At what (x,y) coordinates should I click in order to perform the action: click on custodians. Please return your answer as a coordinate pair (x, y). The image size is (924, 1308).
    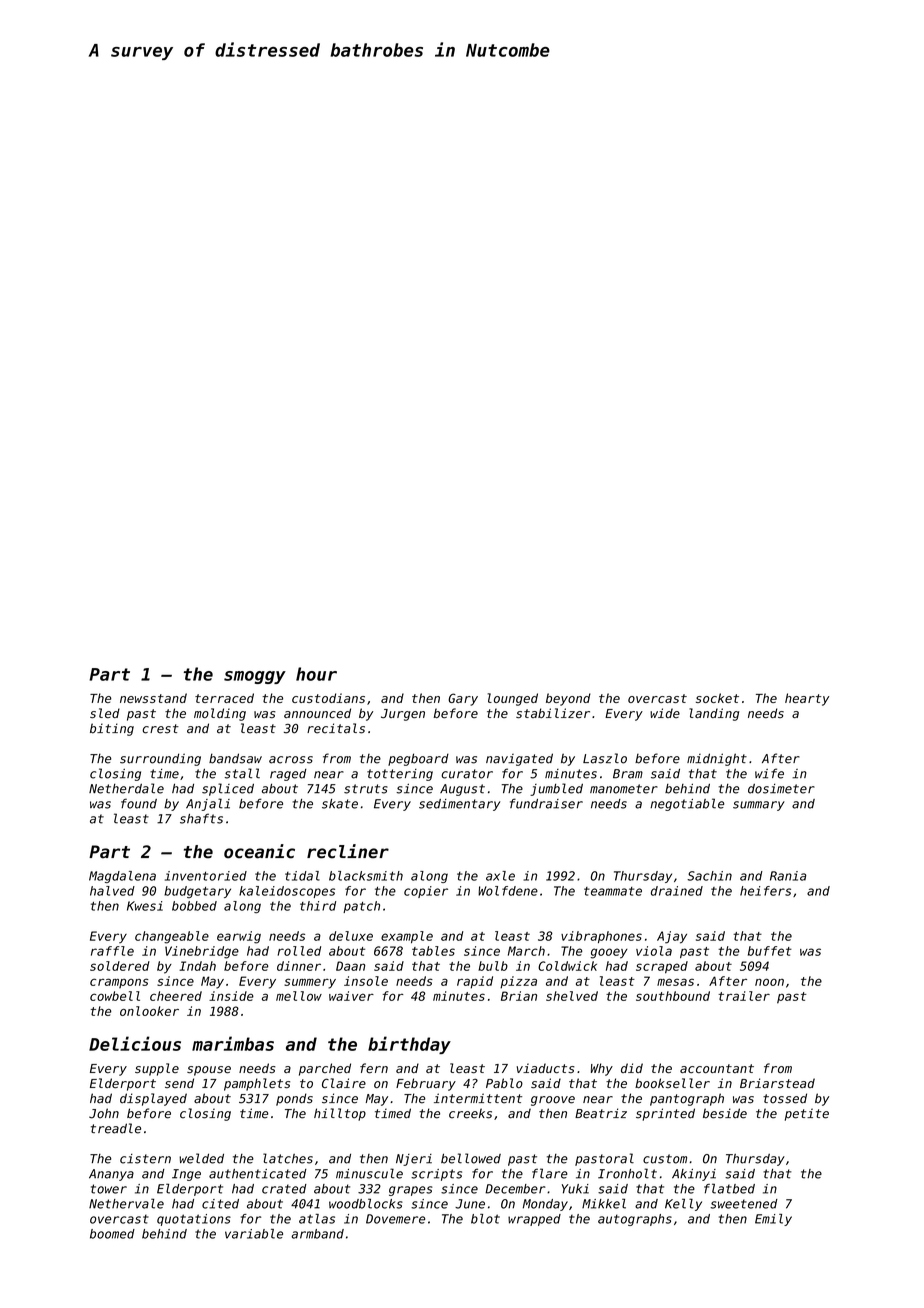
    Looking at the image, I should click on (328, 698).
